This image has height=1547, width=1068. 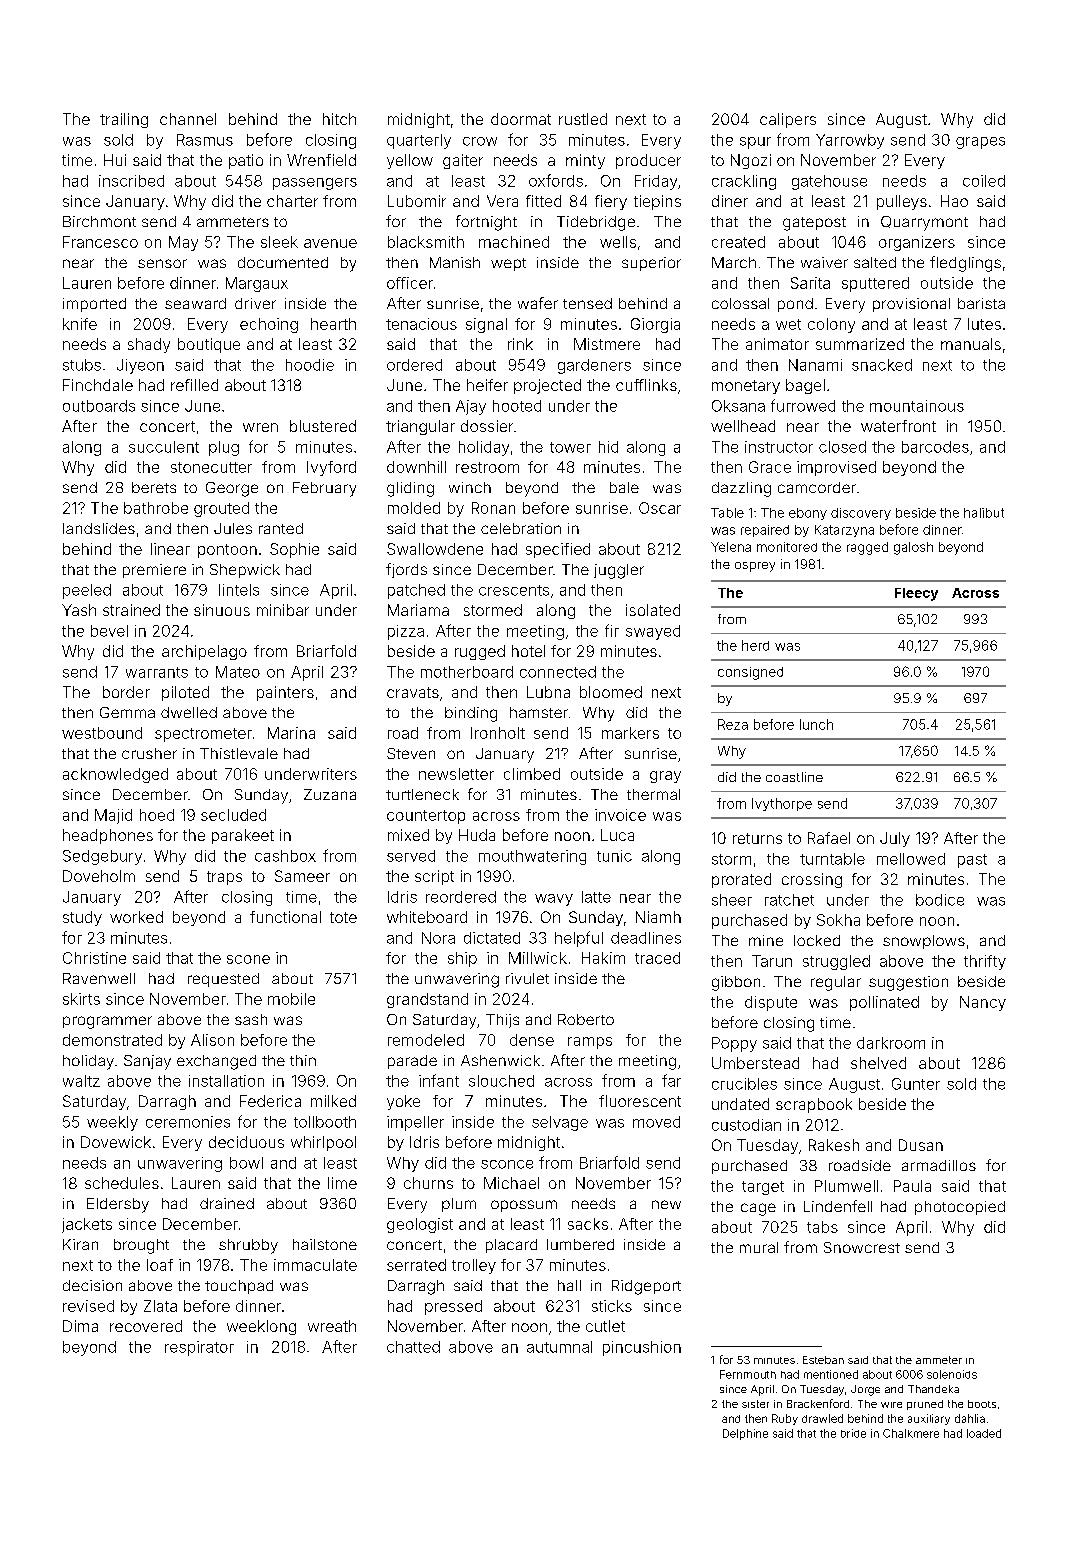 I want to click on Reza, so click(x=733, y=724).
